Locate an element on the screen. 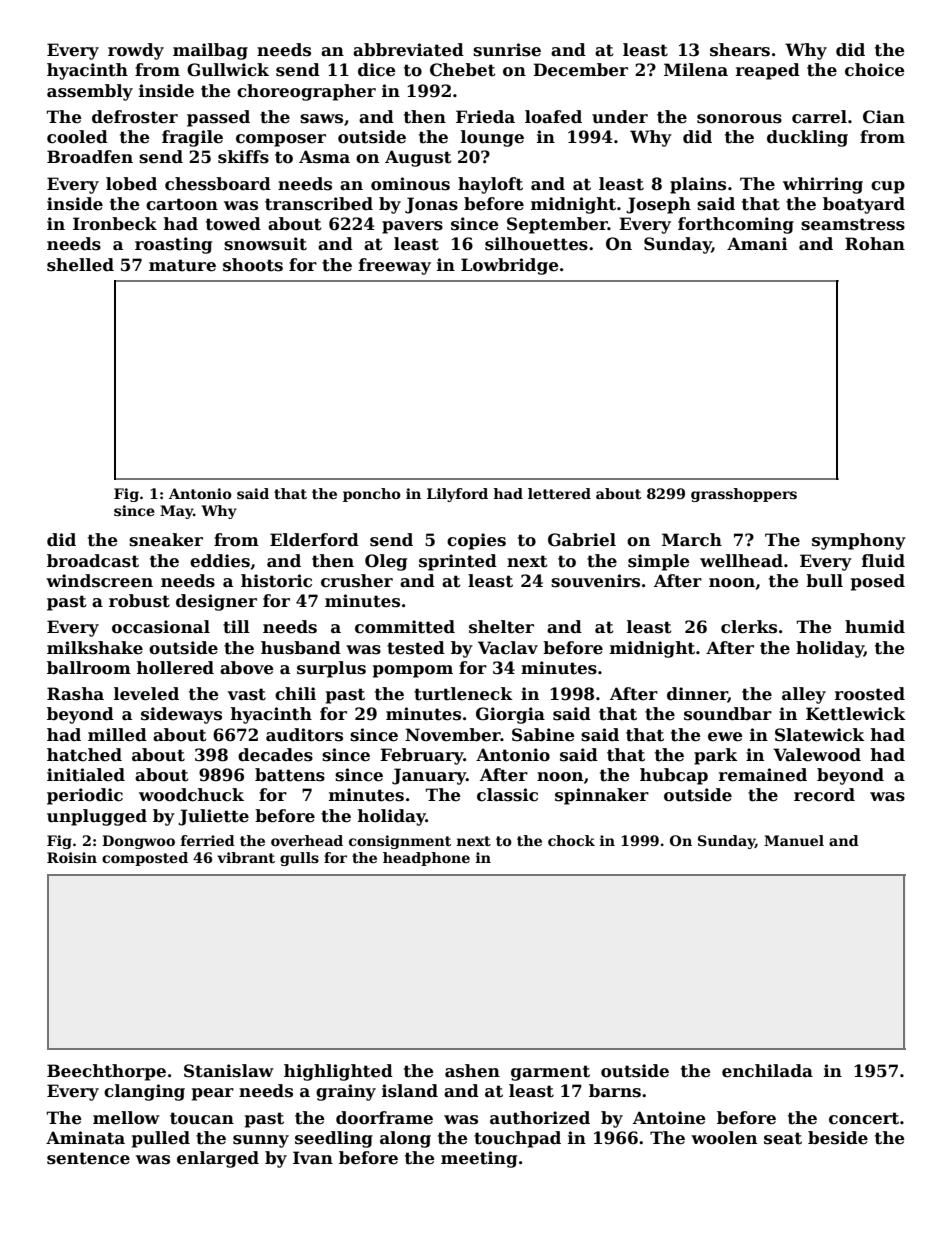 Image resolution: width=952 pixels, height=1233 pixels. turtleneck is located at coordinates (463, 694).
